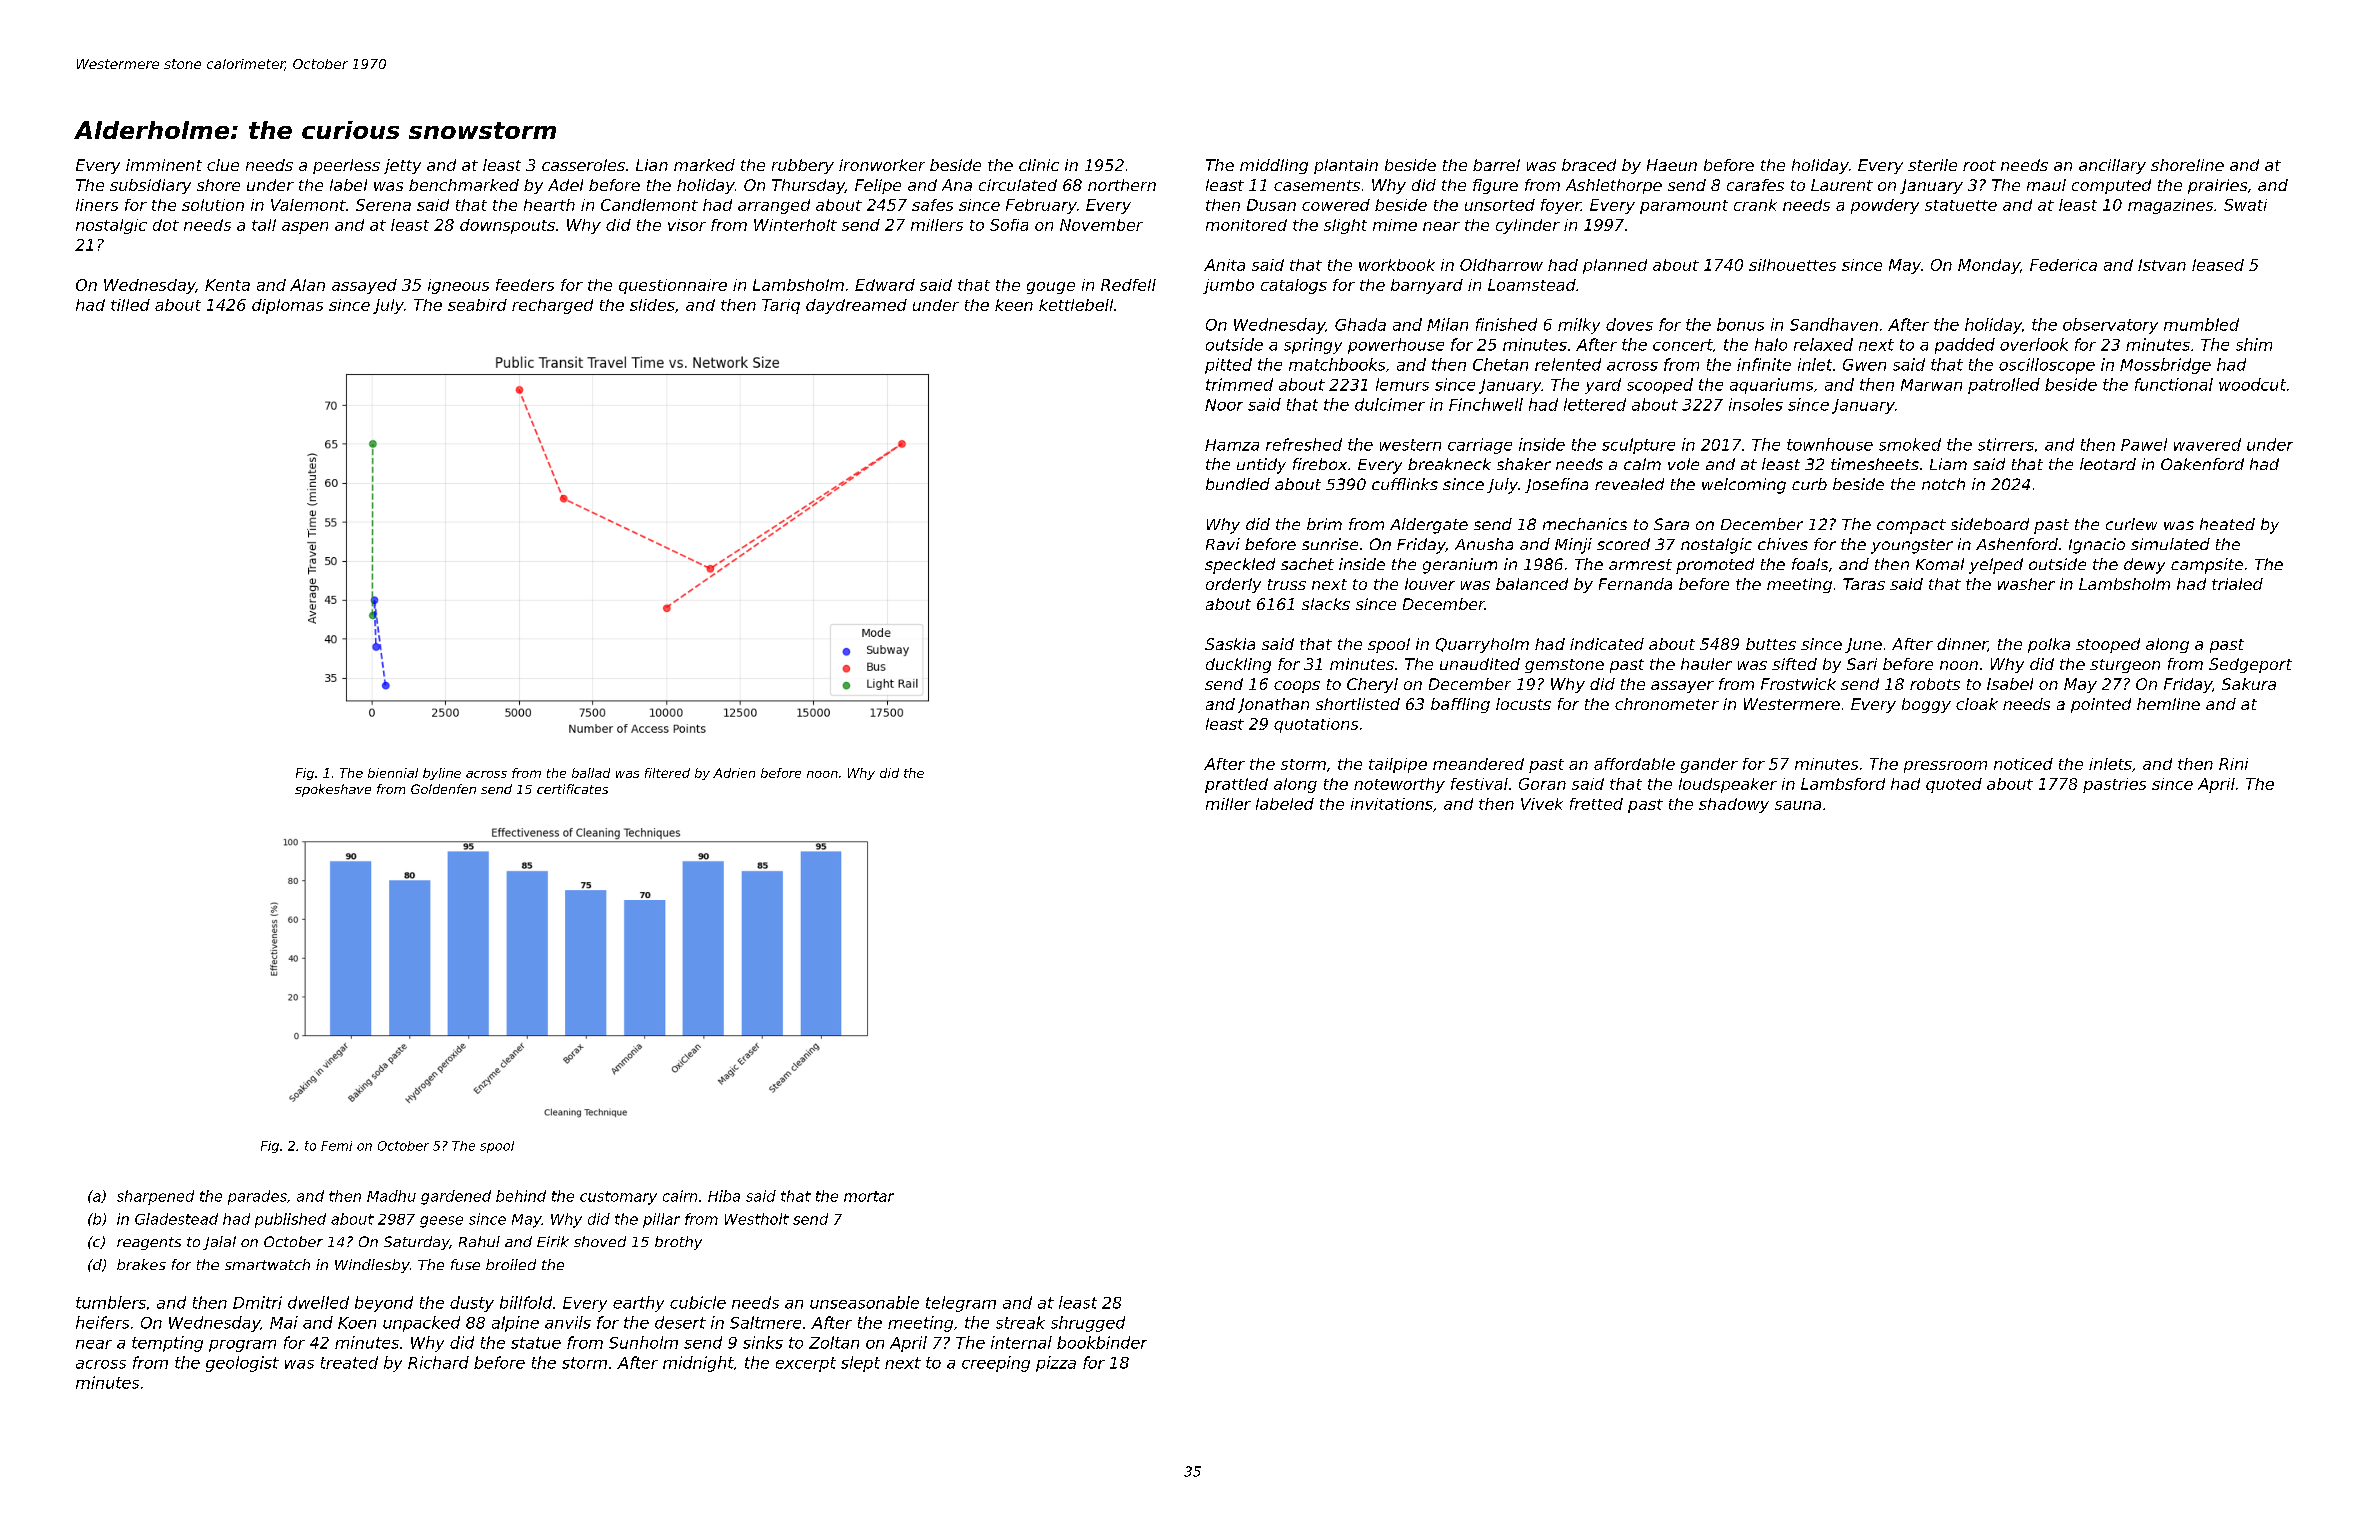 The height and width of the image is (1533, 2368). What do you see at coordinates (1102, 1342) in the image?
I see `bookbinder` at bounding box center [1102, 1342].
